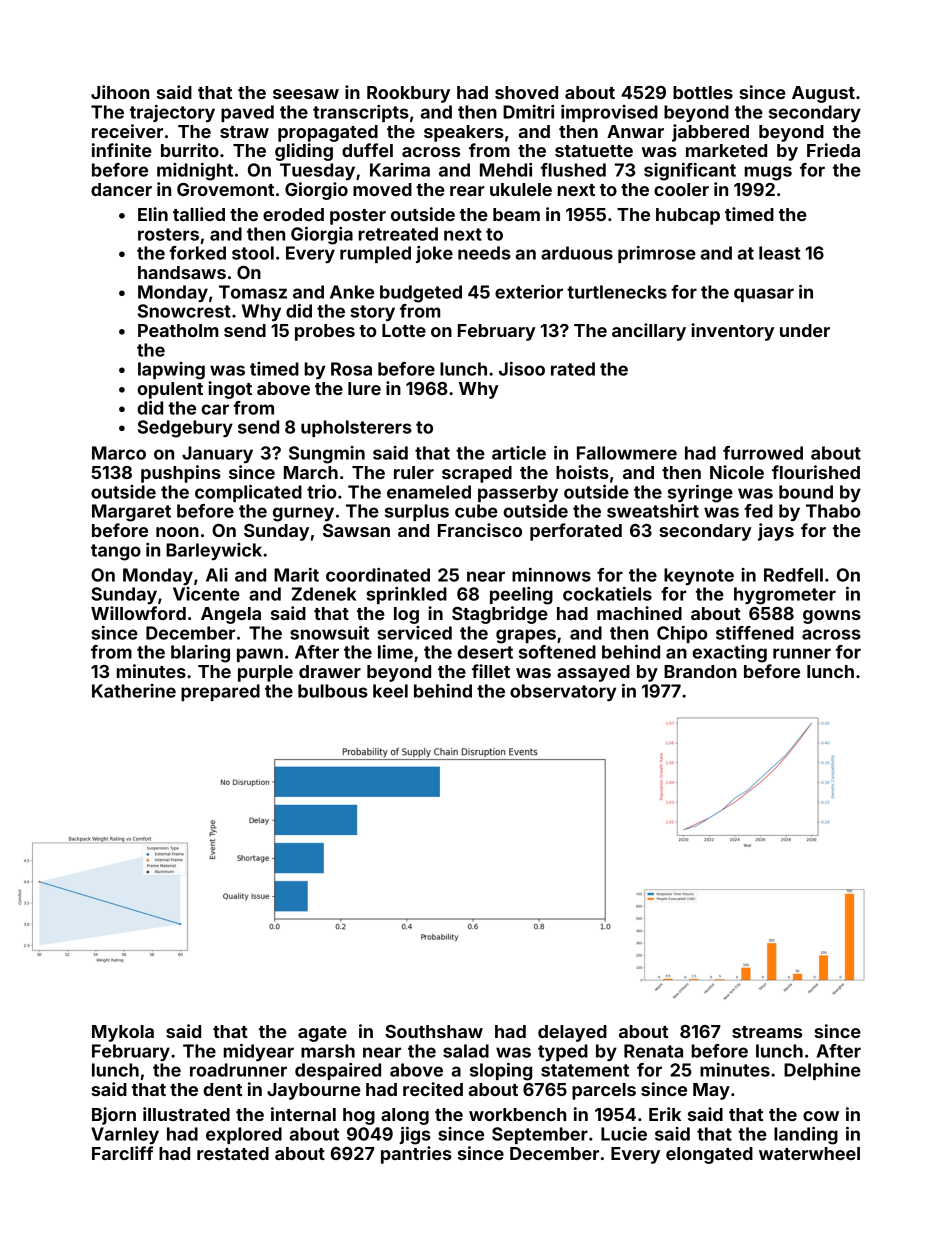  I want to click on Mehdi, so click(506, 170).
